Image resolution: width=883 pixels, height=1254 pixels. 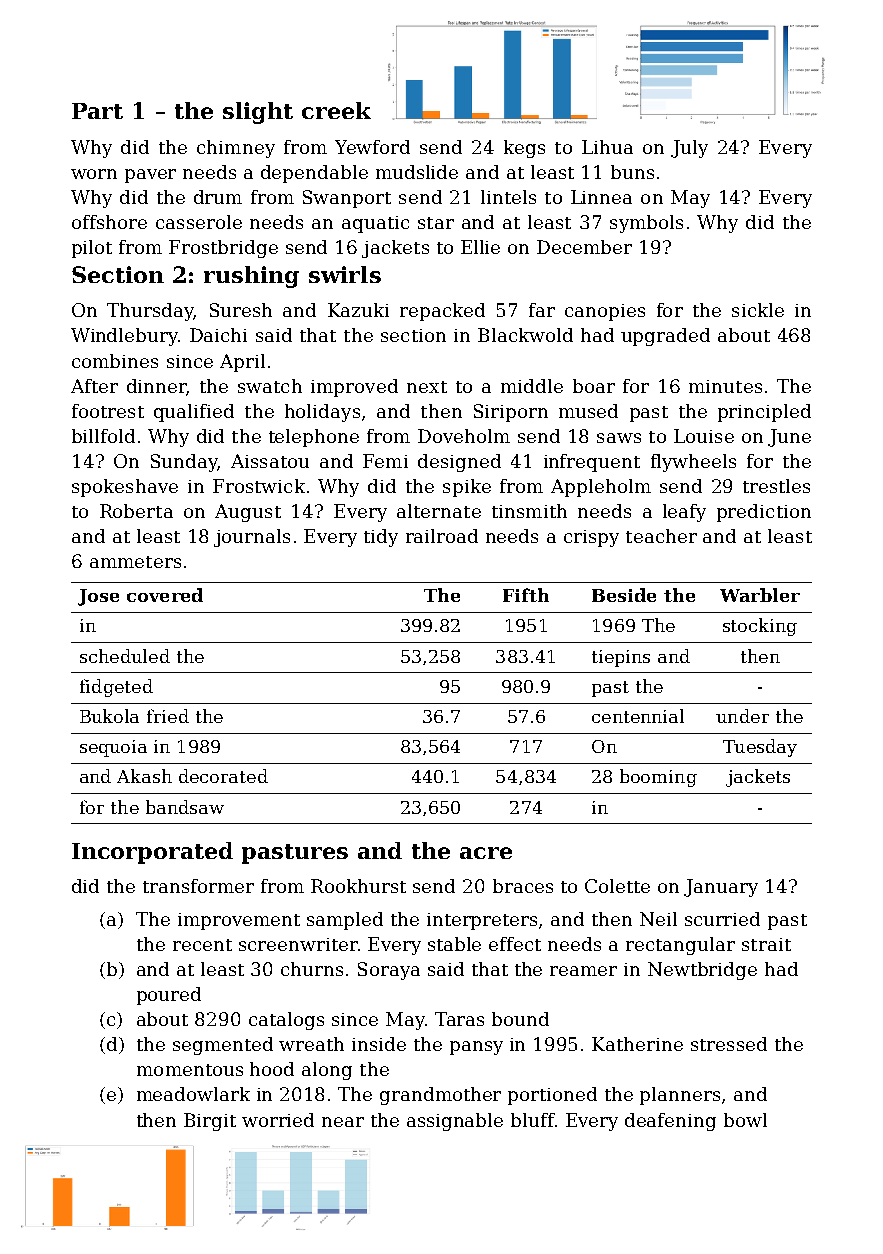 What do you see at coordinates (193, 1094) in the screenshot?
I see `meadowlark` at bounding box center [193, 1094].
